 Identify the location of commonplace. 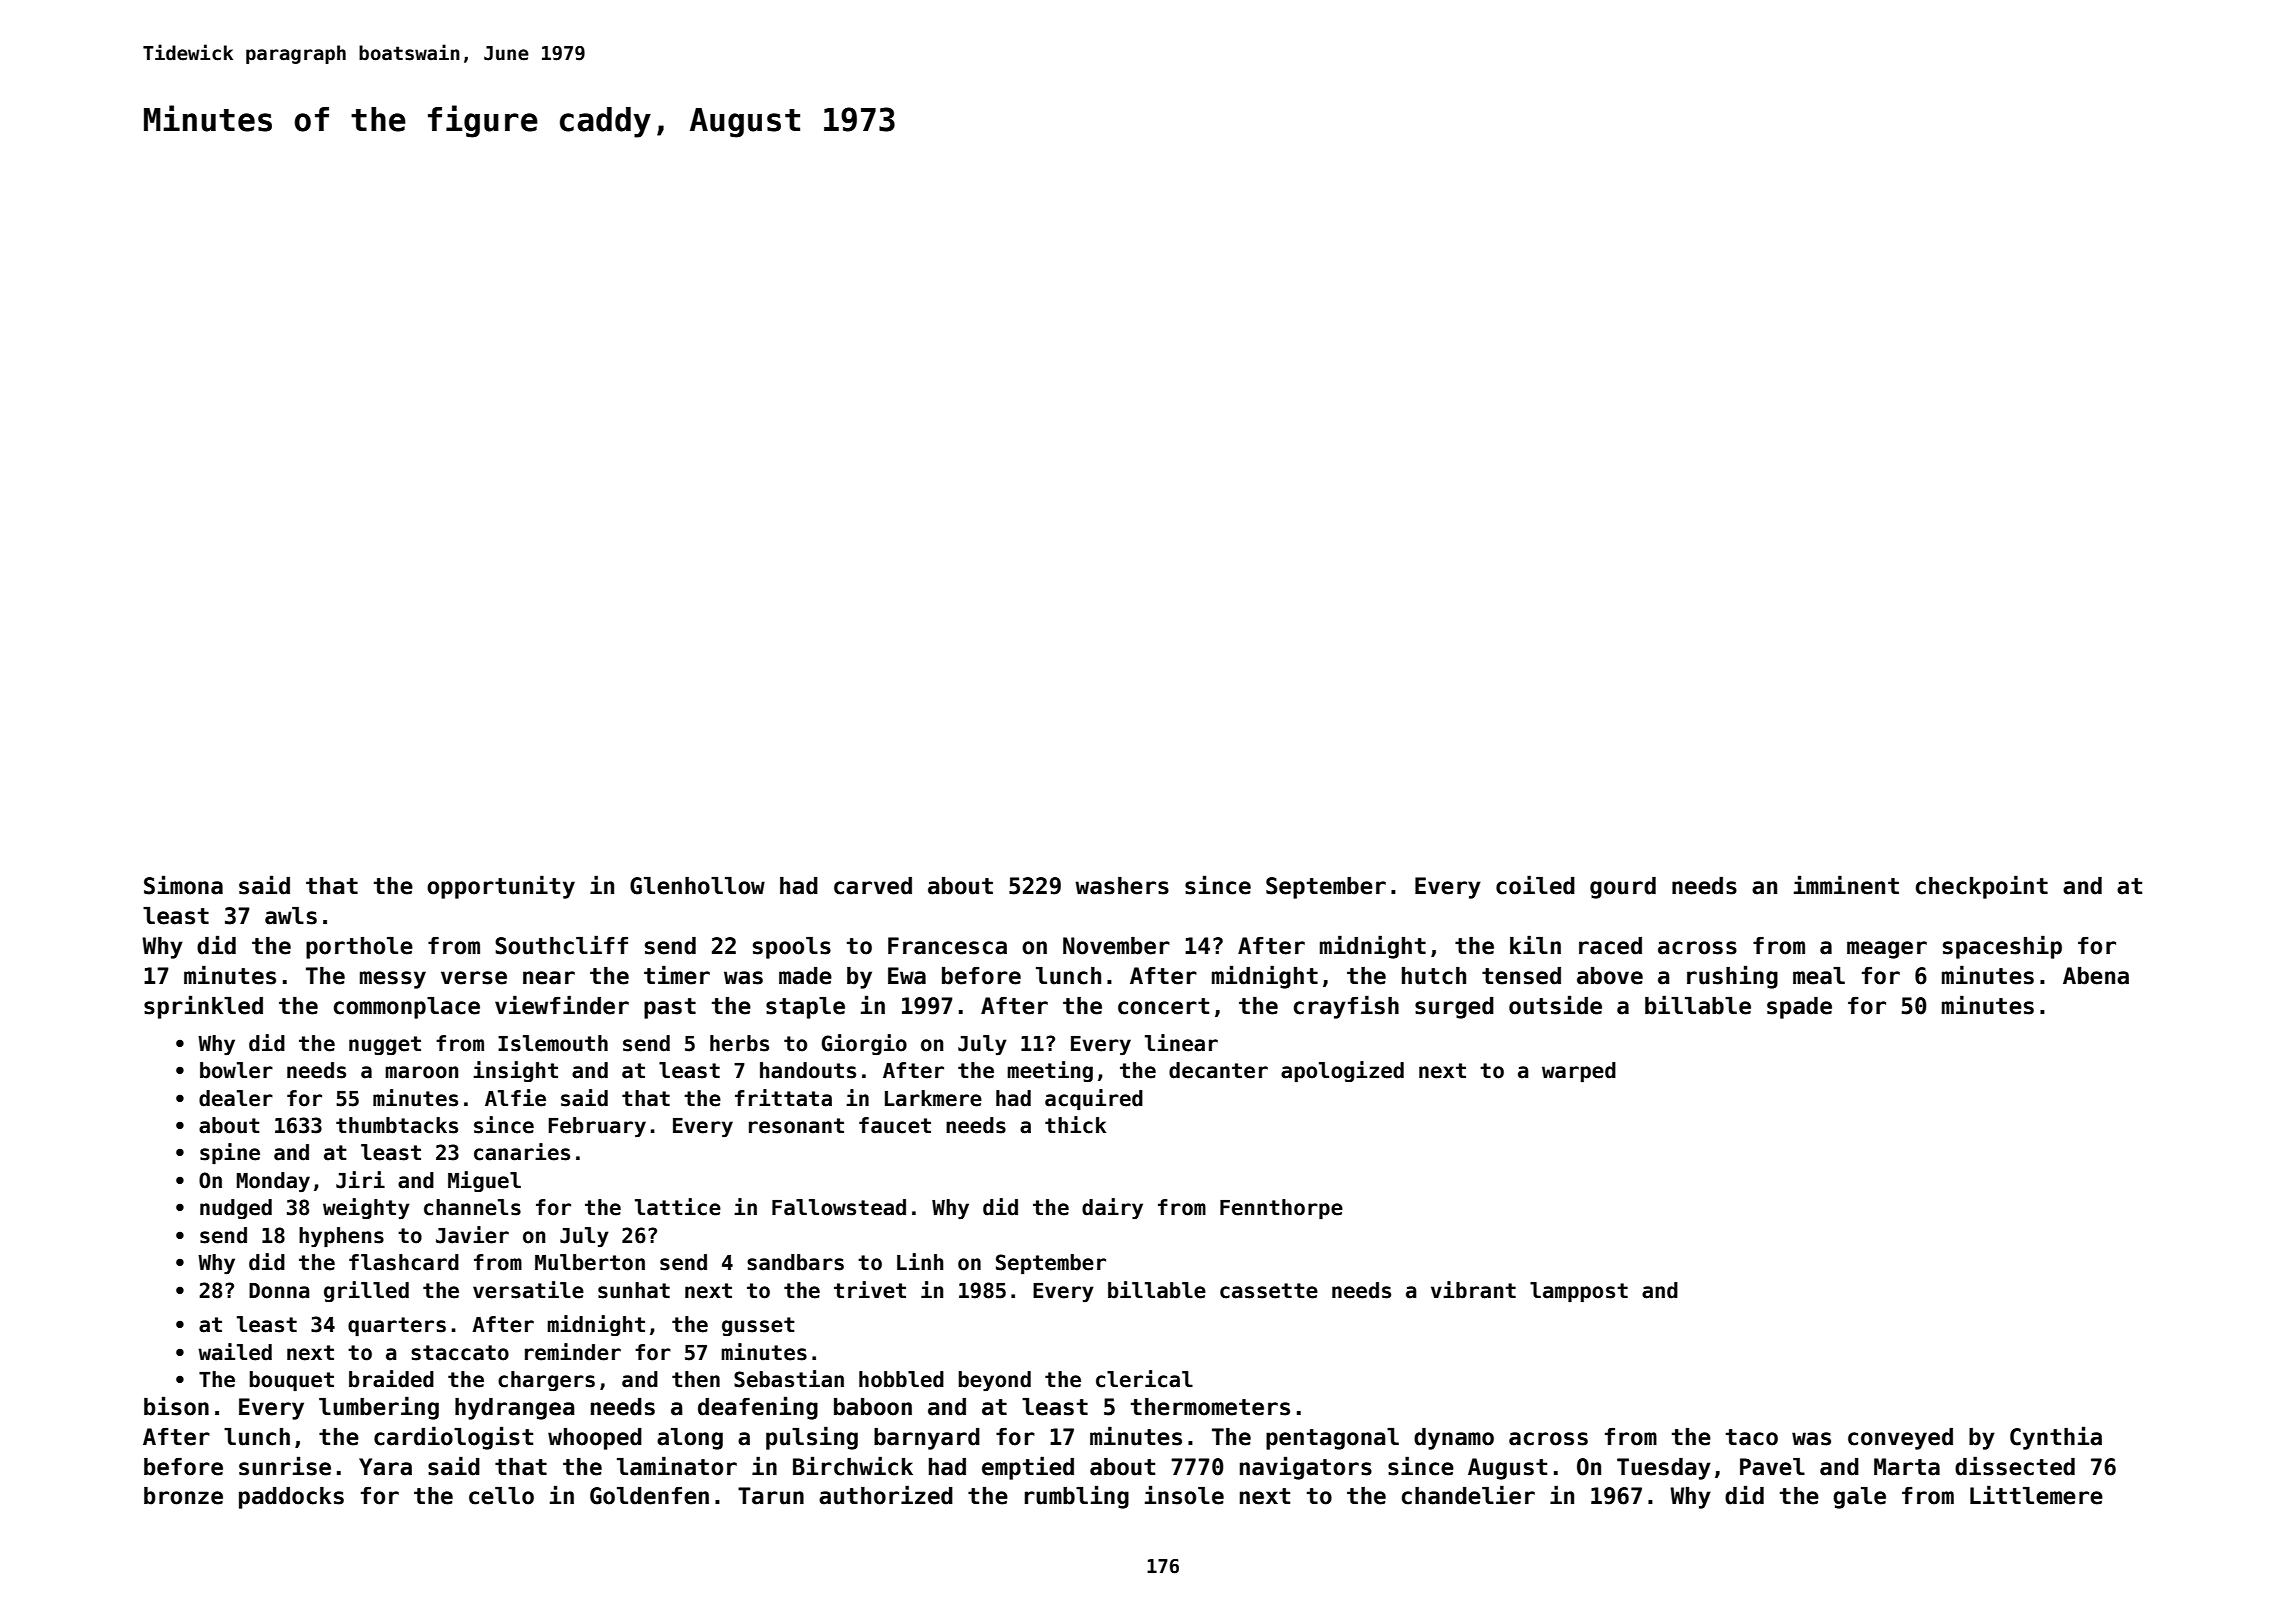
(407, 1008).
